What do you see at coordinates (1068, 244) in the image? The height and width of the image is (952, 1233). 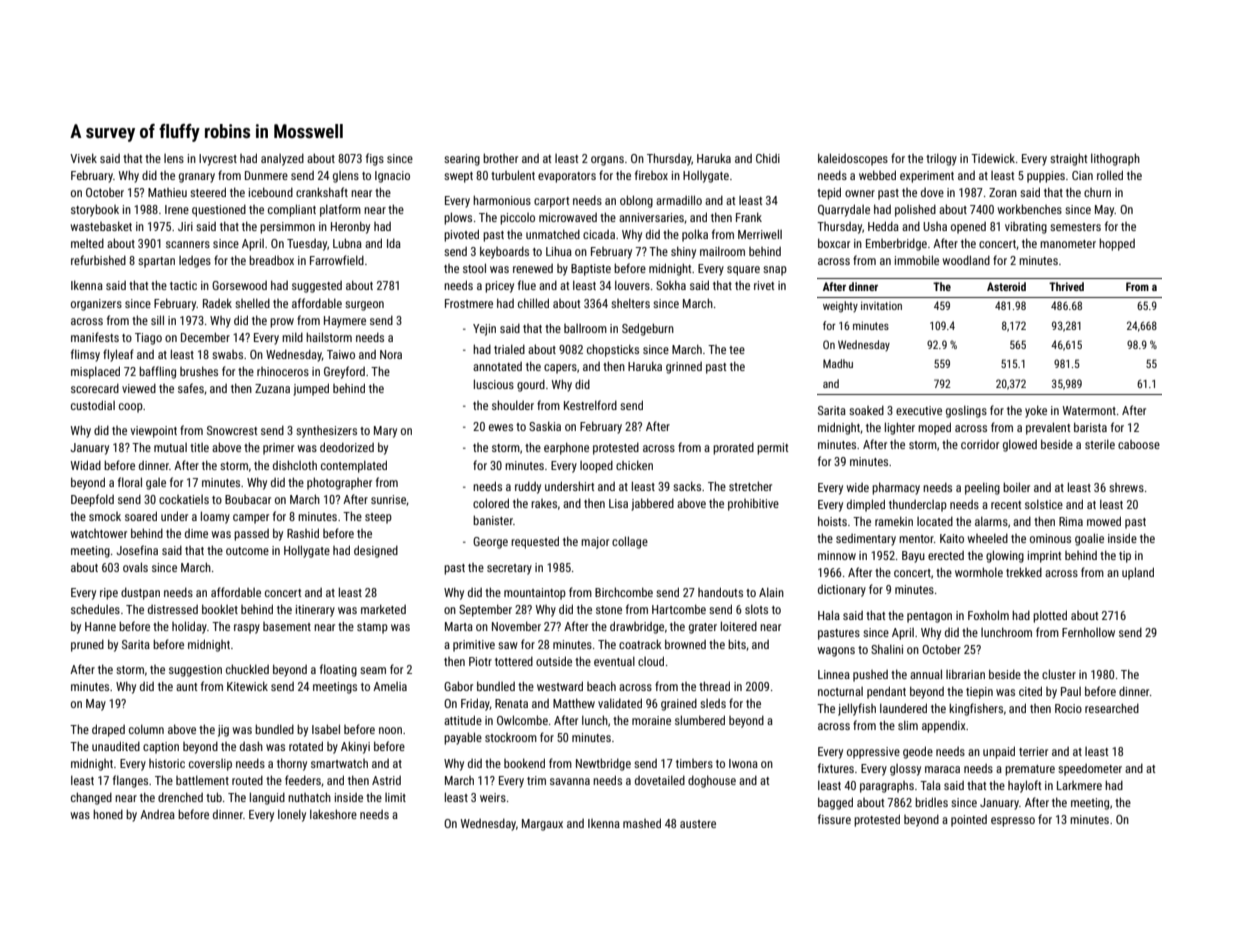 I see `manometer` at bounding box center [1068, 244].
